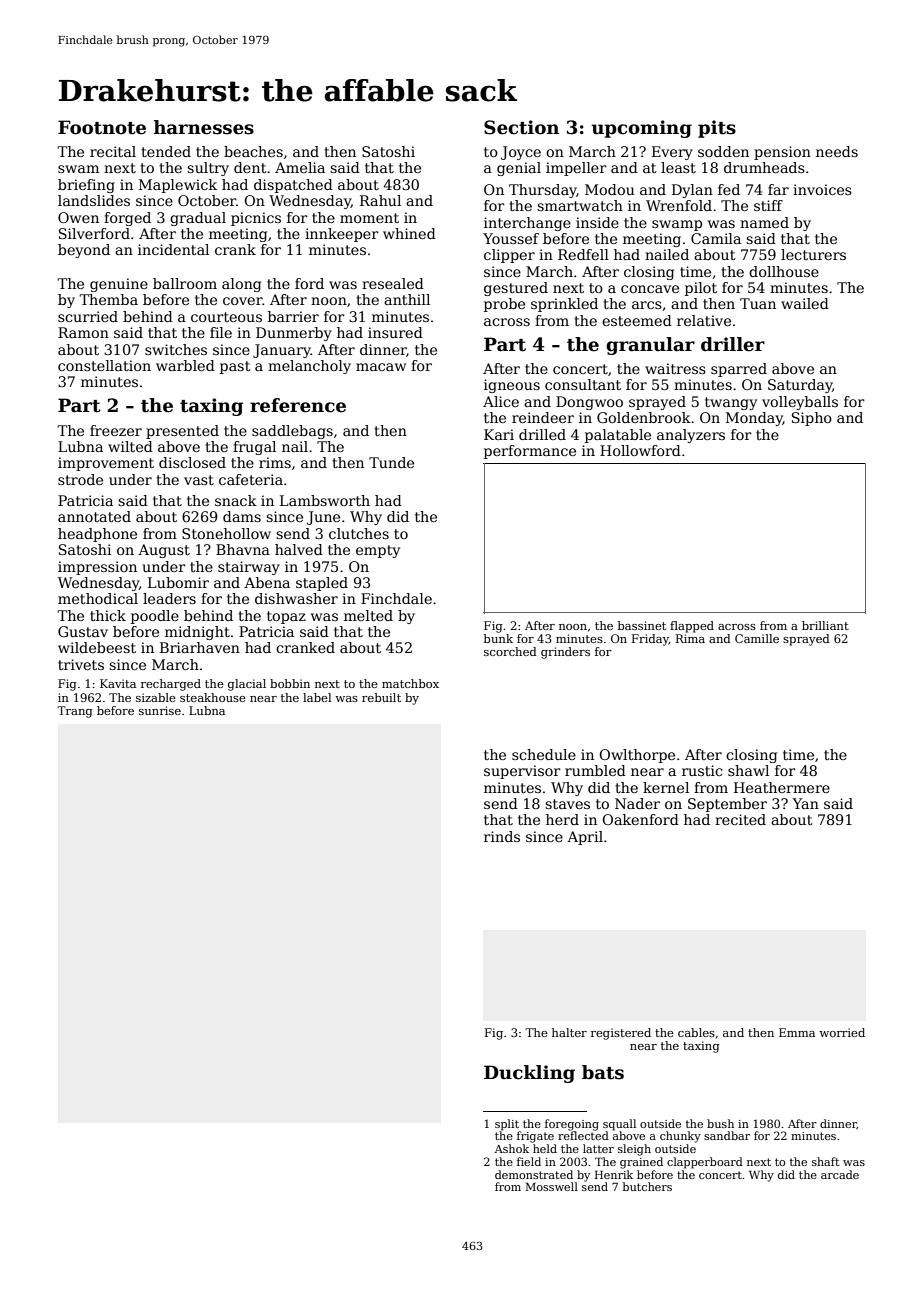 This screenshot has width=924, height=1308. I want to click on halter, so click(569, 1032).
